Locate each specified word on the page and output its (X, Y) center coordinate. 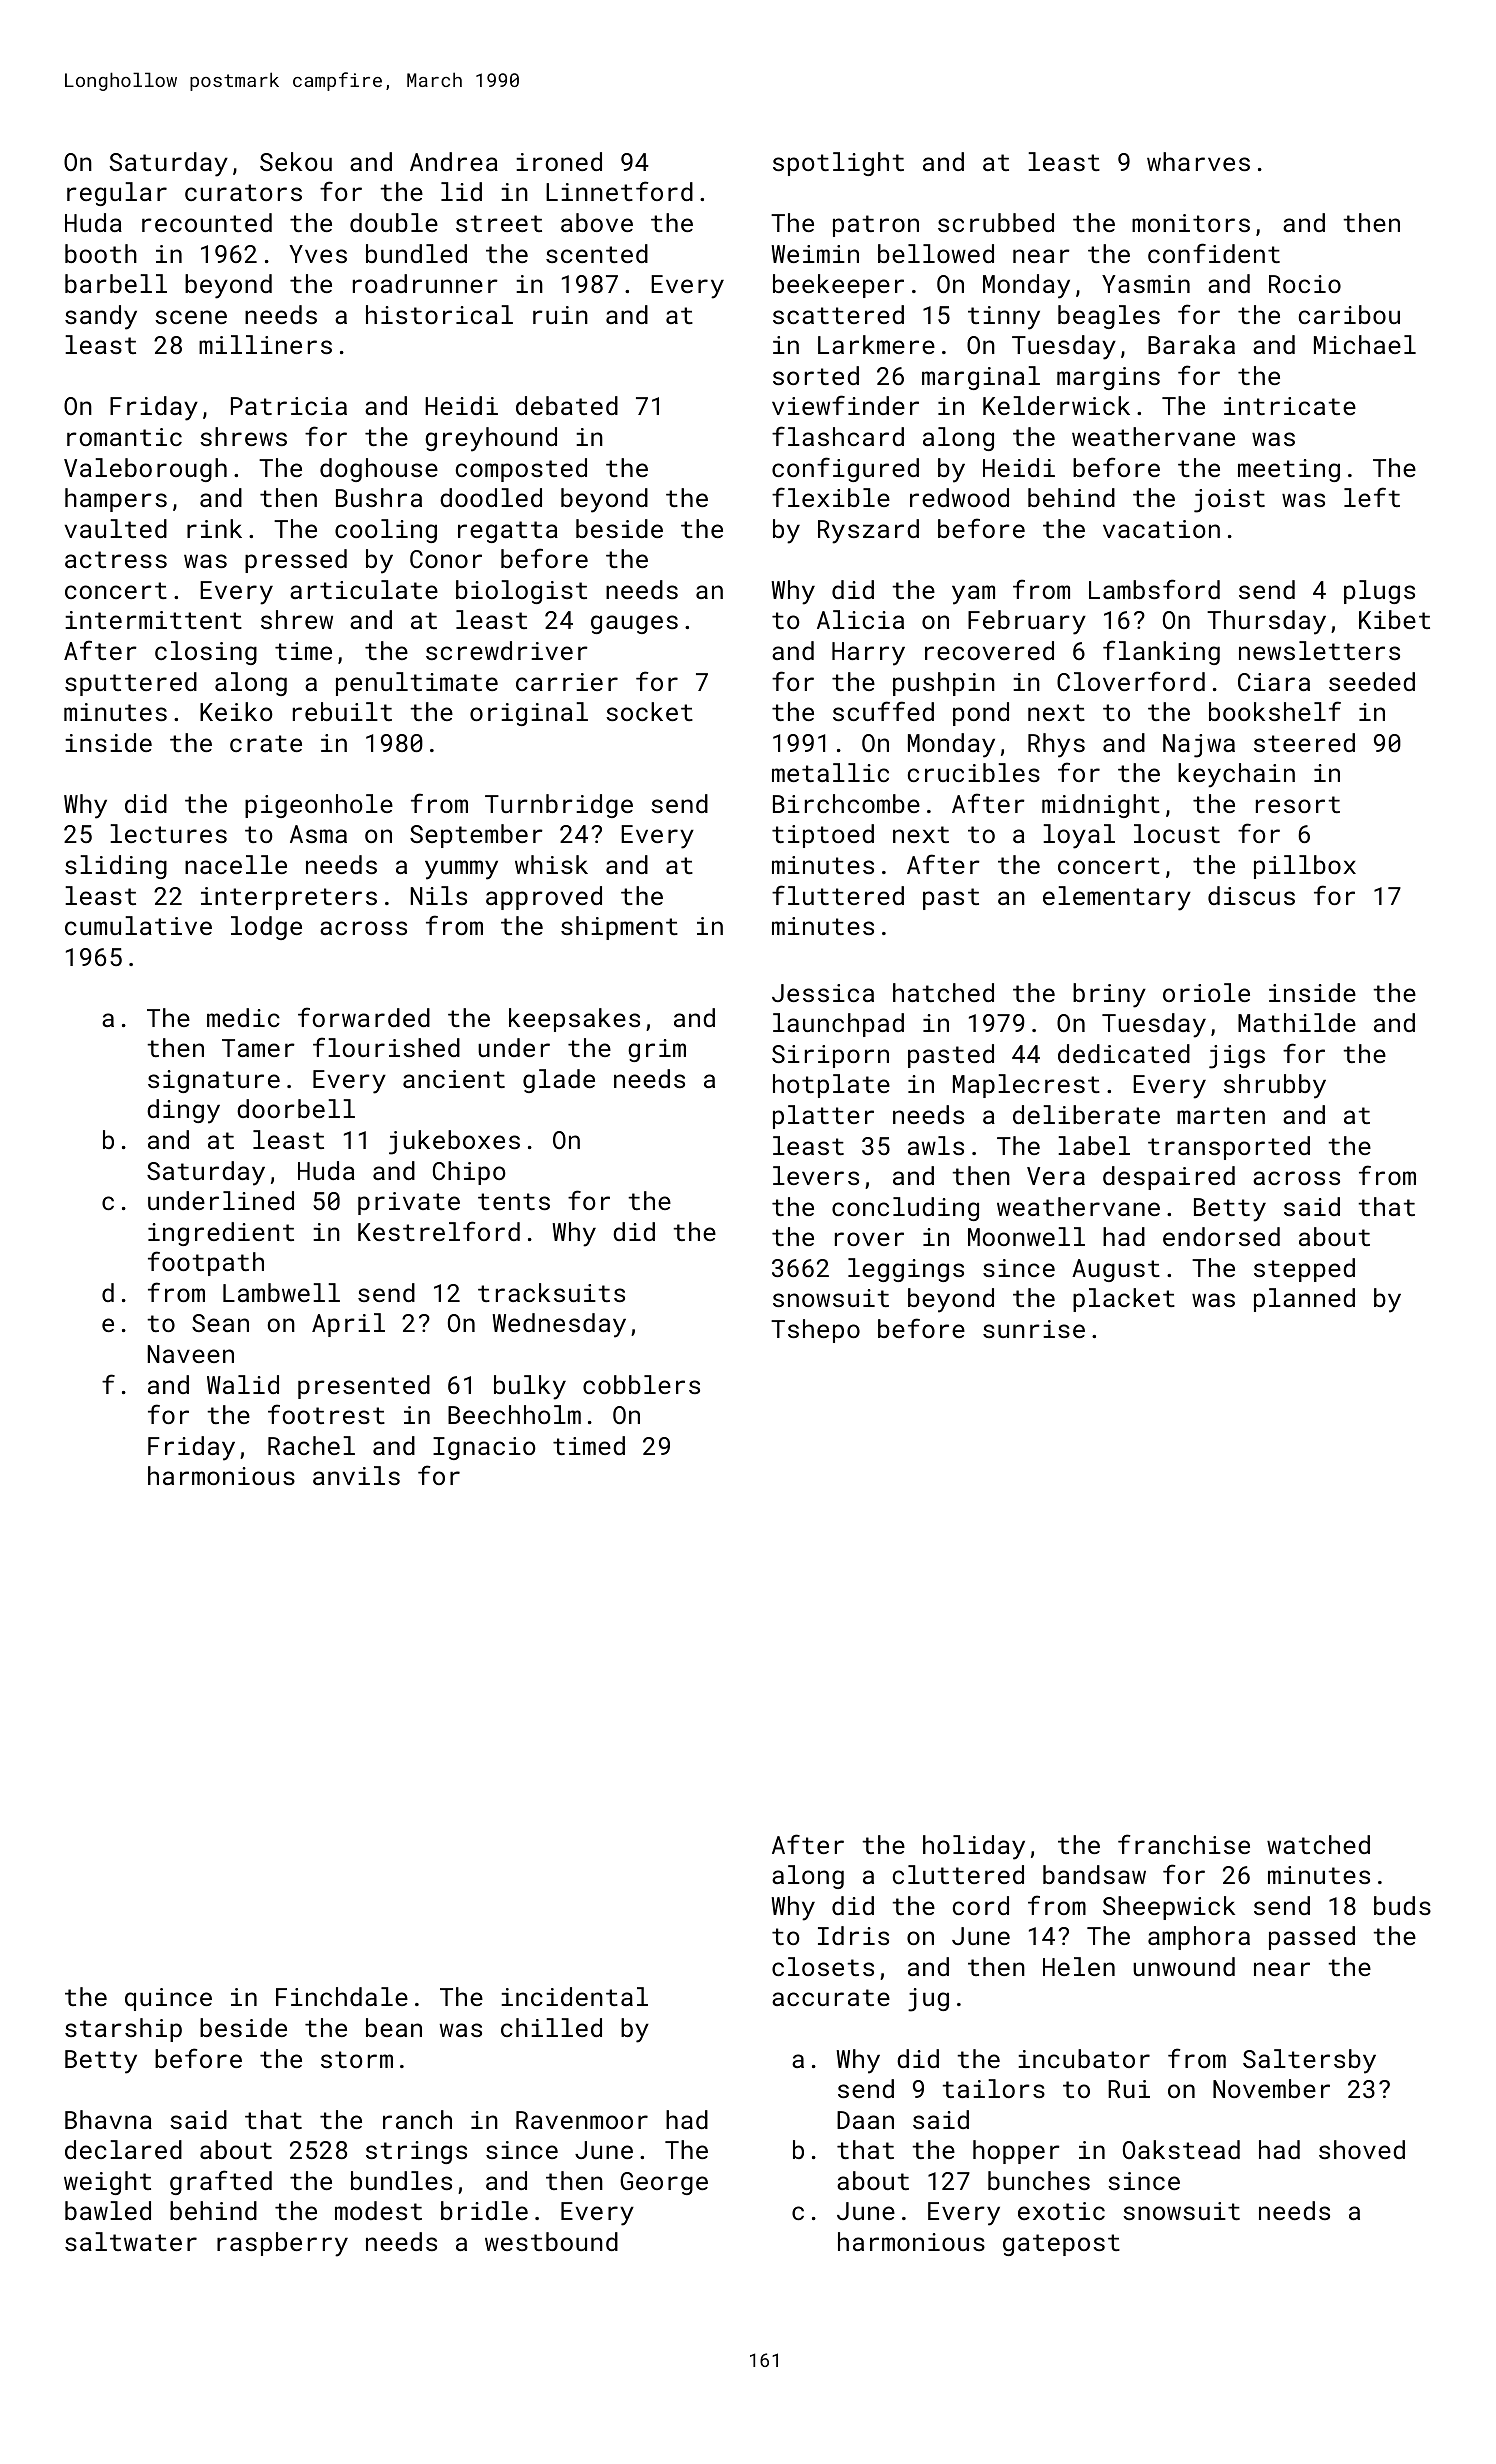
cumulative (138, 925)
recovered (989, 650)
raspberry (282, 2244)
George (664, 2183)
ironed (559, 161)
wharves (1198, 161)
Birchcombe (846, 803)
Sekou (296, 161)
